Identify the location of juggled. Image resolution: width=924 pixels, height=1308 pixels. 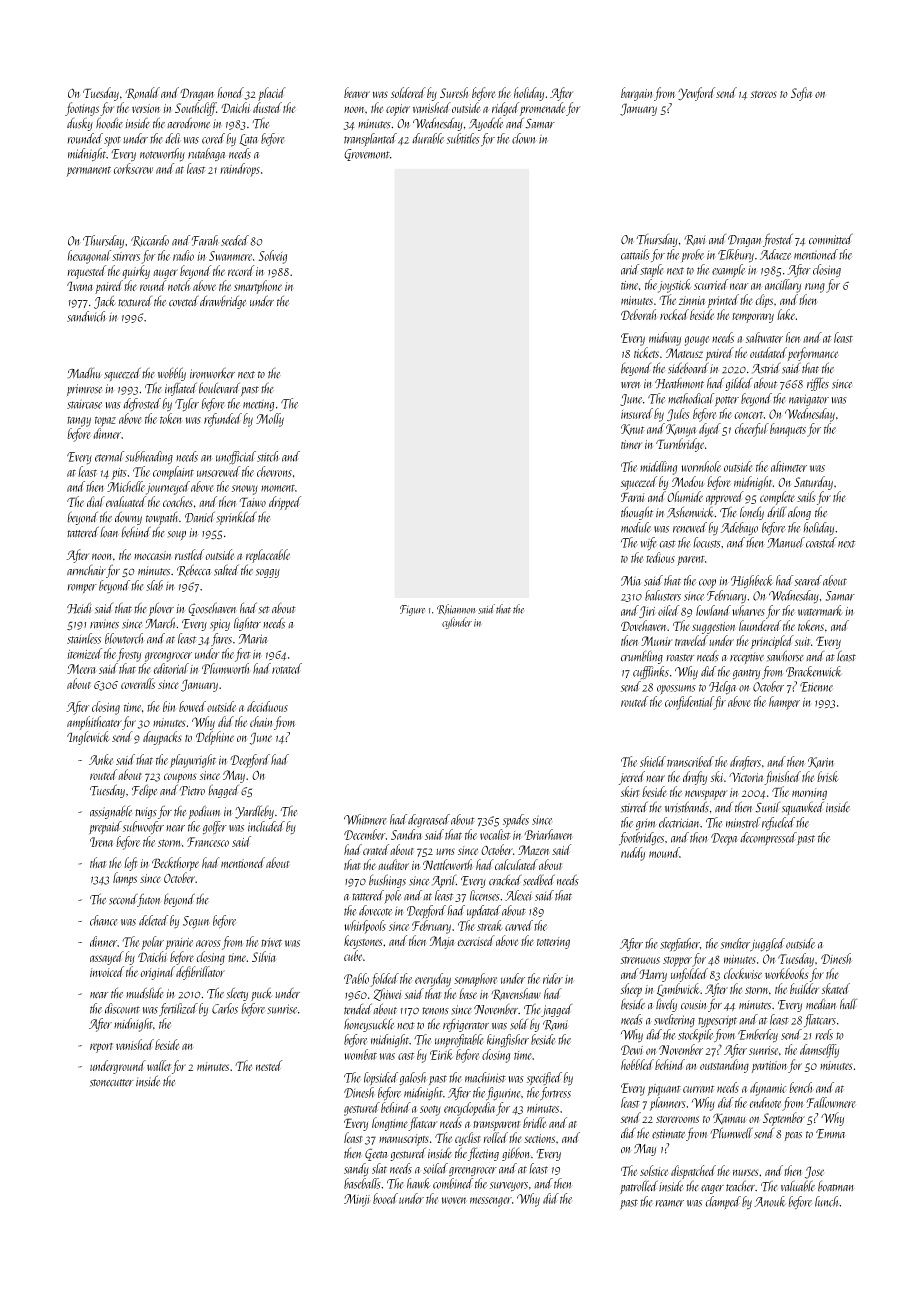
(767, 945).
